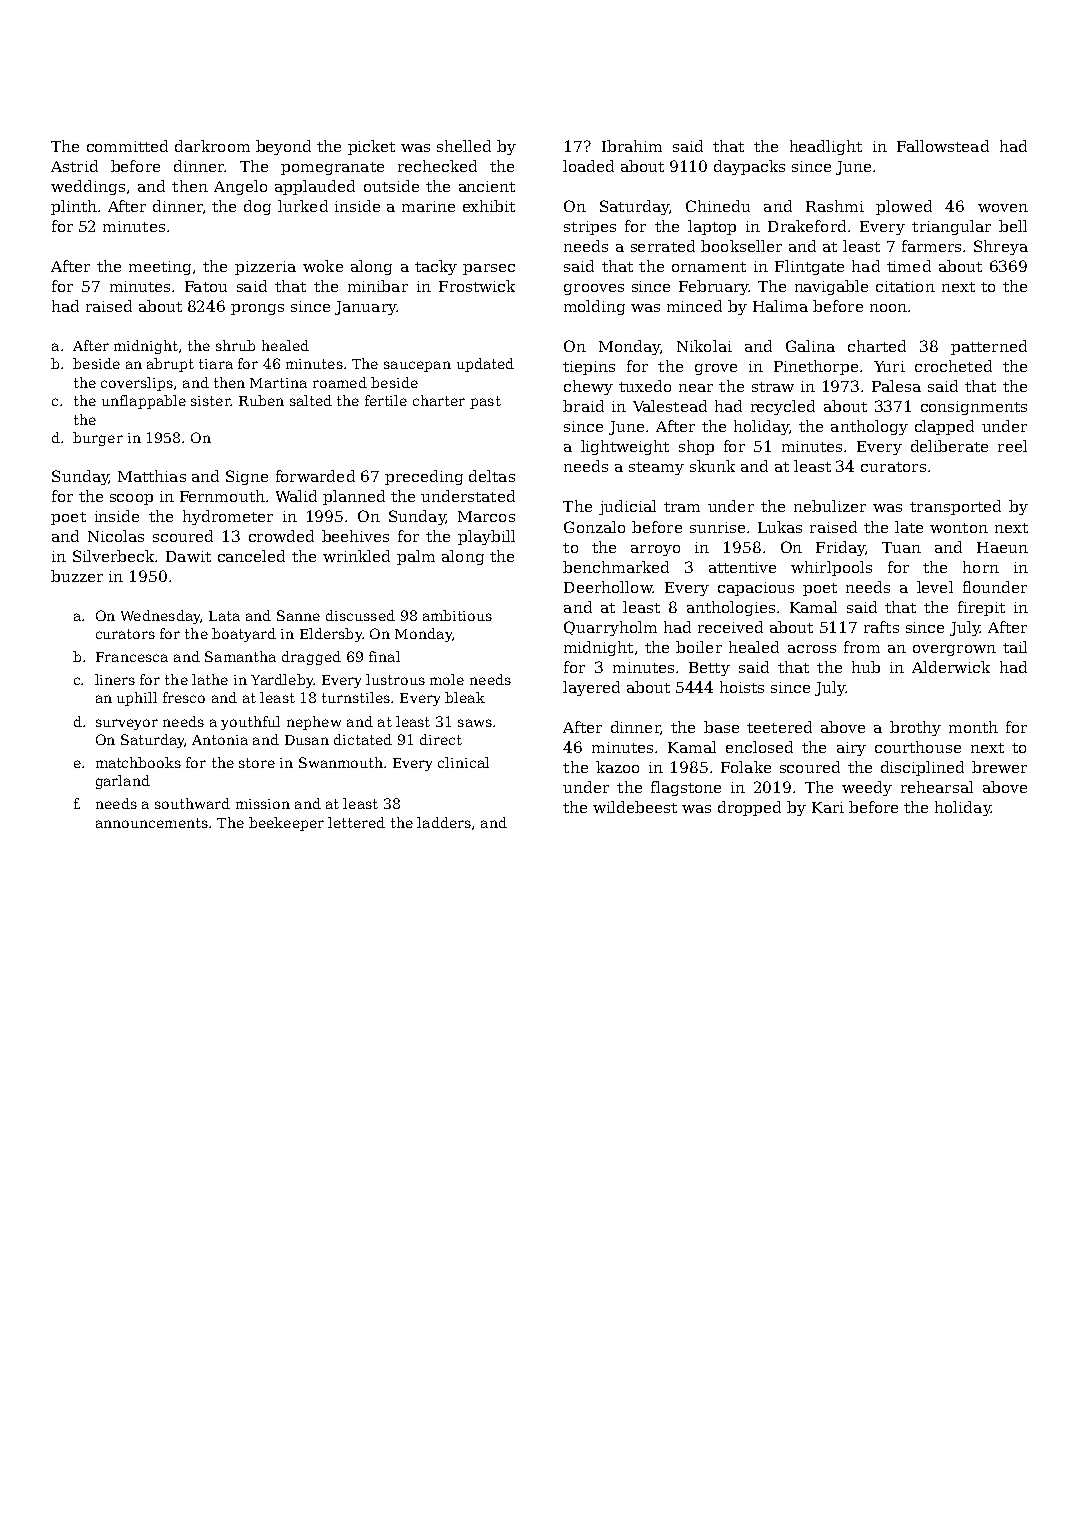 This page has width=1079, height=1526. Describe the element at coordinates (905, 286) in the page. I see `citation` at that location.
